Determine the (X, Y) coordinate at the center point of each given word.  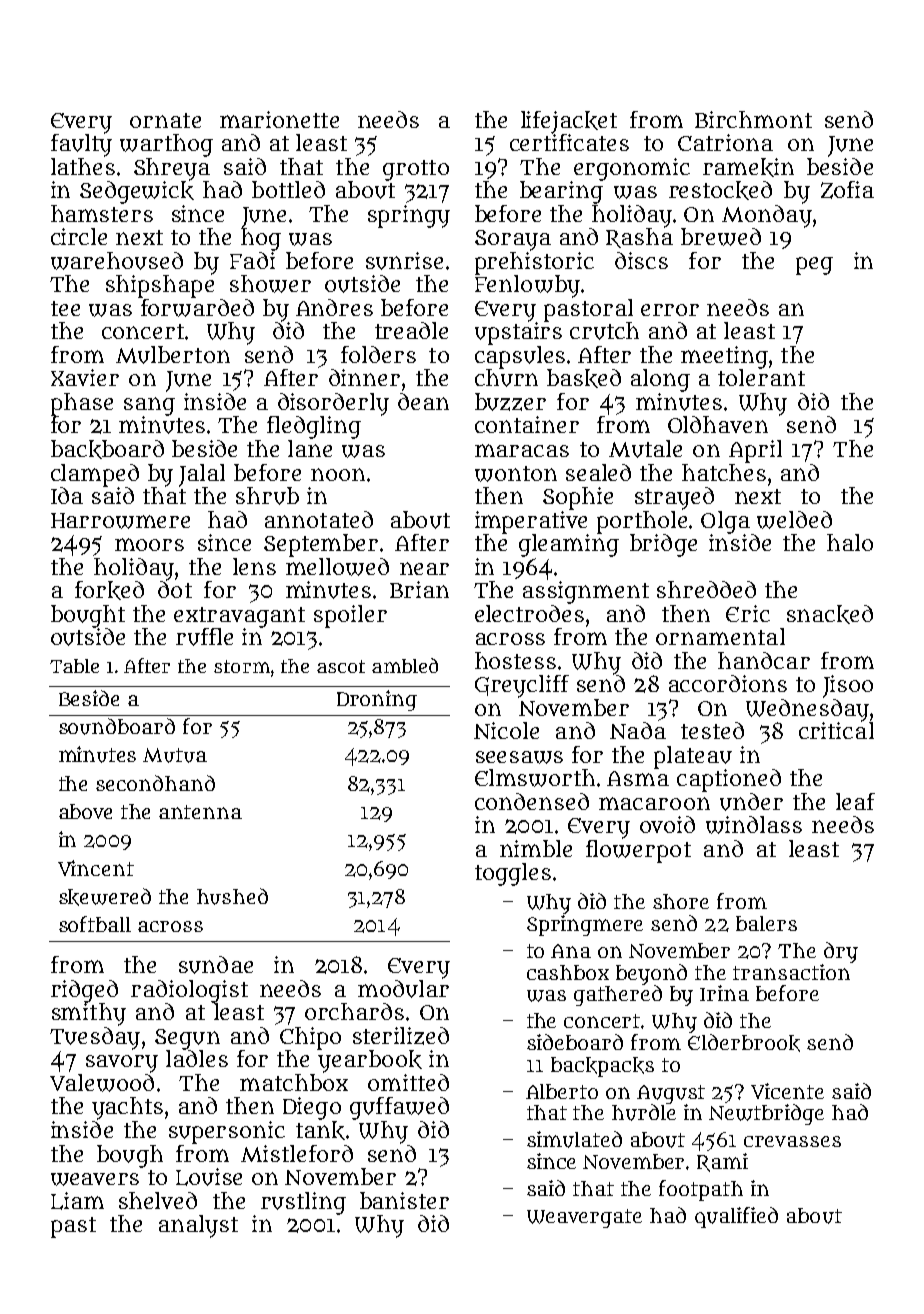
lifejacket (569, 122)
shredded (706, 589)
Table (74, 666)
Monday (767, 216)
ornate (165, 120)
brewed (721, 237)
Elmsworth (535, 778)
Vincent (96, 868)
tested (712, 730)
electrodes (529, 613)
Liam (77, 1201)
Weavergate (584, 1218)
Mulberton (173, 355)
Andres (334, 307)
